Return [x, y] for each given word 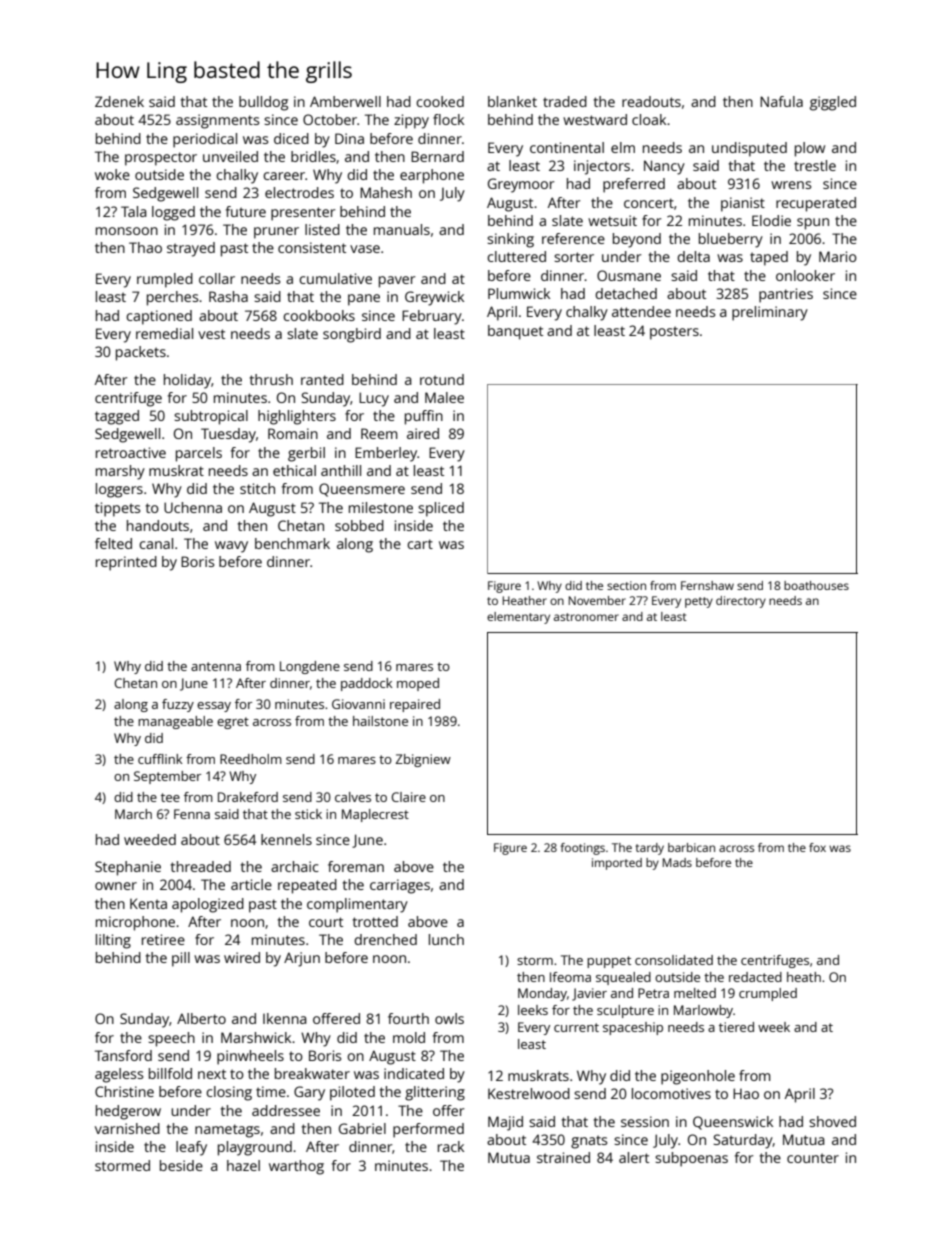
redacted [755, 977]
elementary [518, 618]
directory [741, 602]
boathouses [816, 585]
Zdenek [119, 101]
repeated [307, 886]
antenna [216, 666]
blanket [512, 101]
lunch [446, 939]
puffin [424, 417]
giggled [833, 103]
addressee [286, 1110]
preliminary [770, 313]
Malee [444, 397]
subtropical [211, 417]
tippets [117, 509]
